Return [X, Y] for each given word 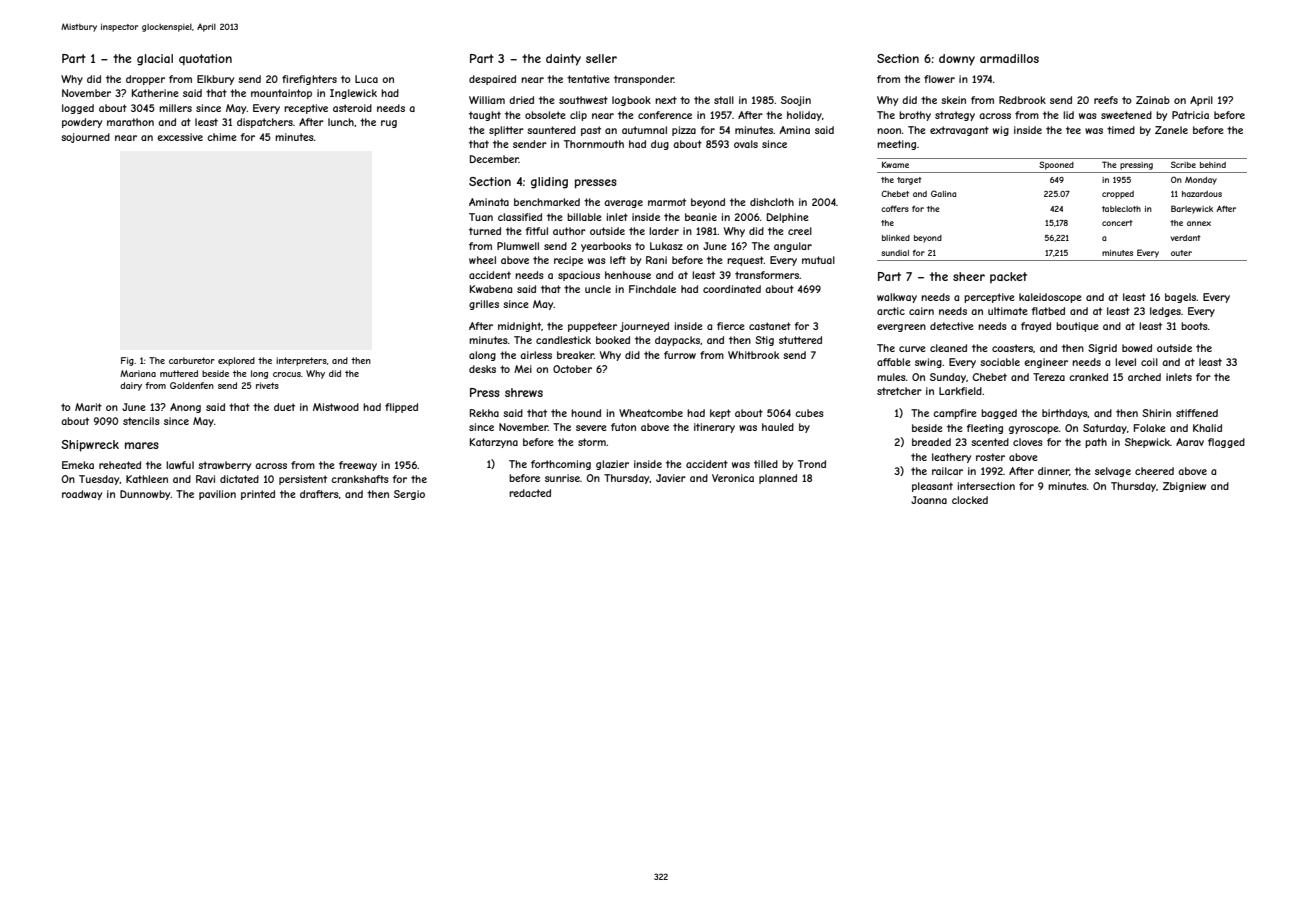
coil [1149, 362]
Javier [671, 478]
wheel [482, 260]
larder [664, 231]
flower [939, 79]
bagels [1181, 298]
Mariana [138, 373]
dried [521, 100]
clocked [970, 500]
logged [78, 109]
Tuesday [99, 480]
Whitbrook [753, 355]
